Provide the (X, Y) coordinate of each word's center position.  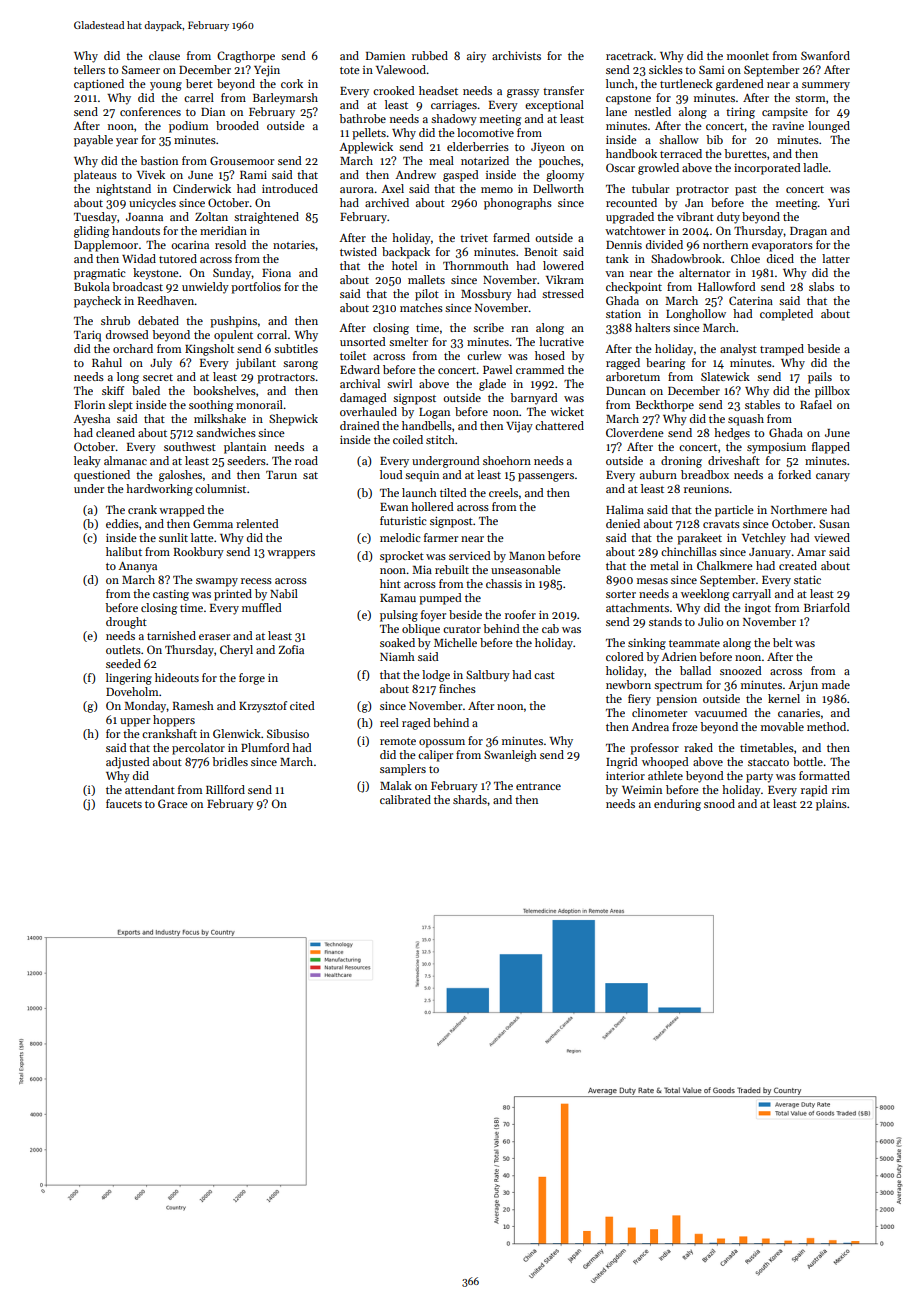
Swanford (825, 55)
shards (470, 799)
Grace (173, 803)
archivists (516, 55)
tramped (782, 350)
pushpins (233, 322)
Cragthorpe (246, 57)
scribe (488, 327)
